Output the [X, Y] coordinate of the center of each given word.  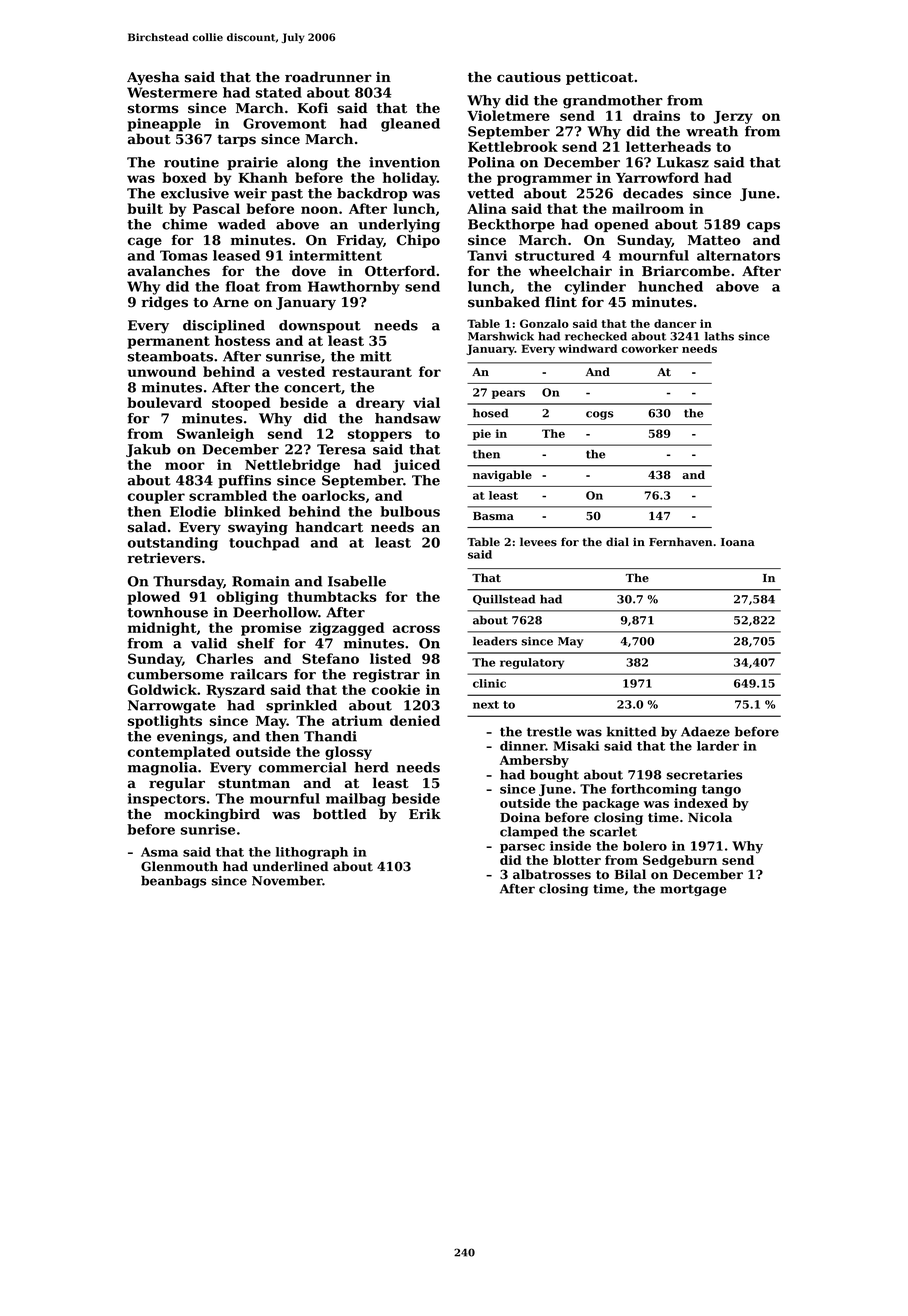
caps [763, 227]
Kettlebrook [513, 146]
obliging [247, 598]
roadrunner [328, 77]
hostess [242, 340]
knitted [631, 731]
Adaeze [705, 732]
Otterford [400, 271]
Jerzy [733, 117]
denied [415, 720]
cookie [396, 689]
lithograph [312, 853]
